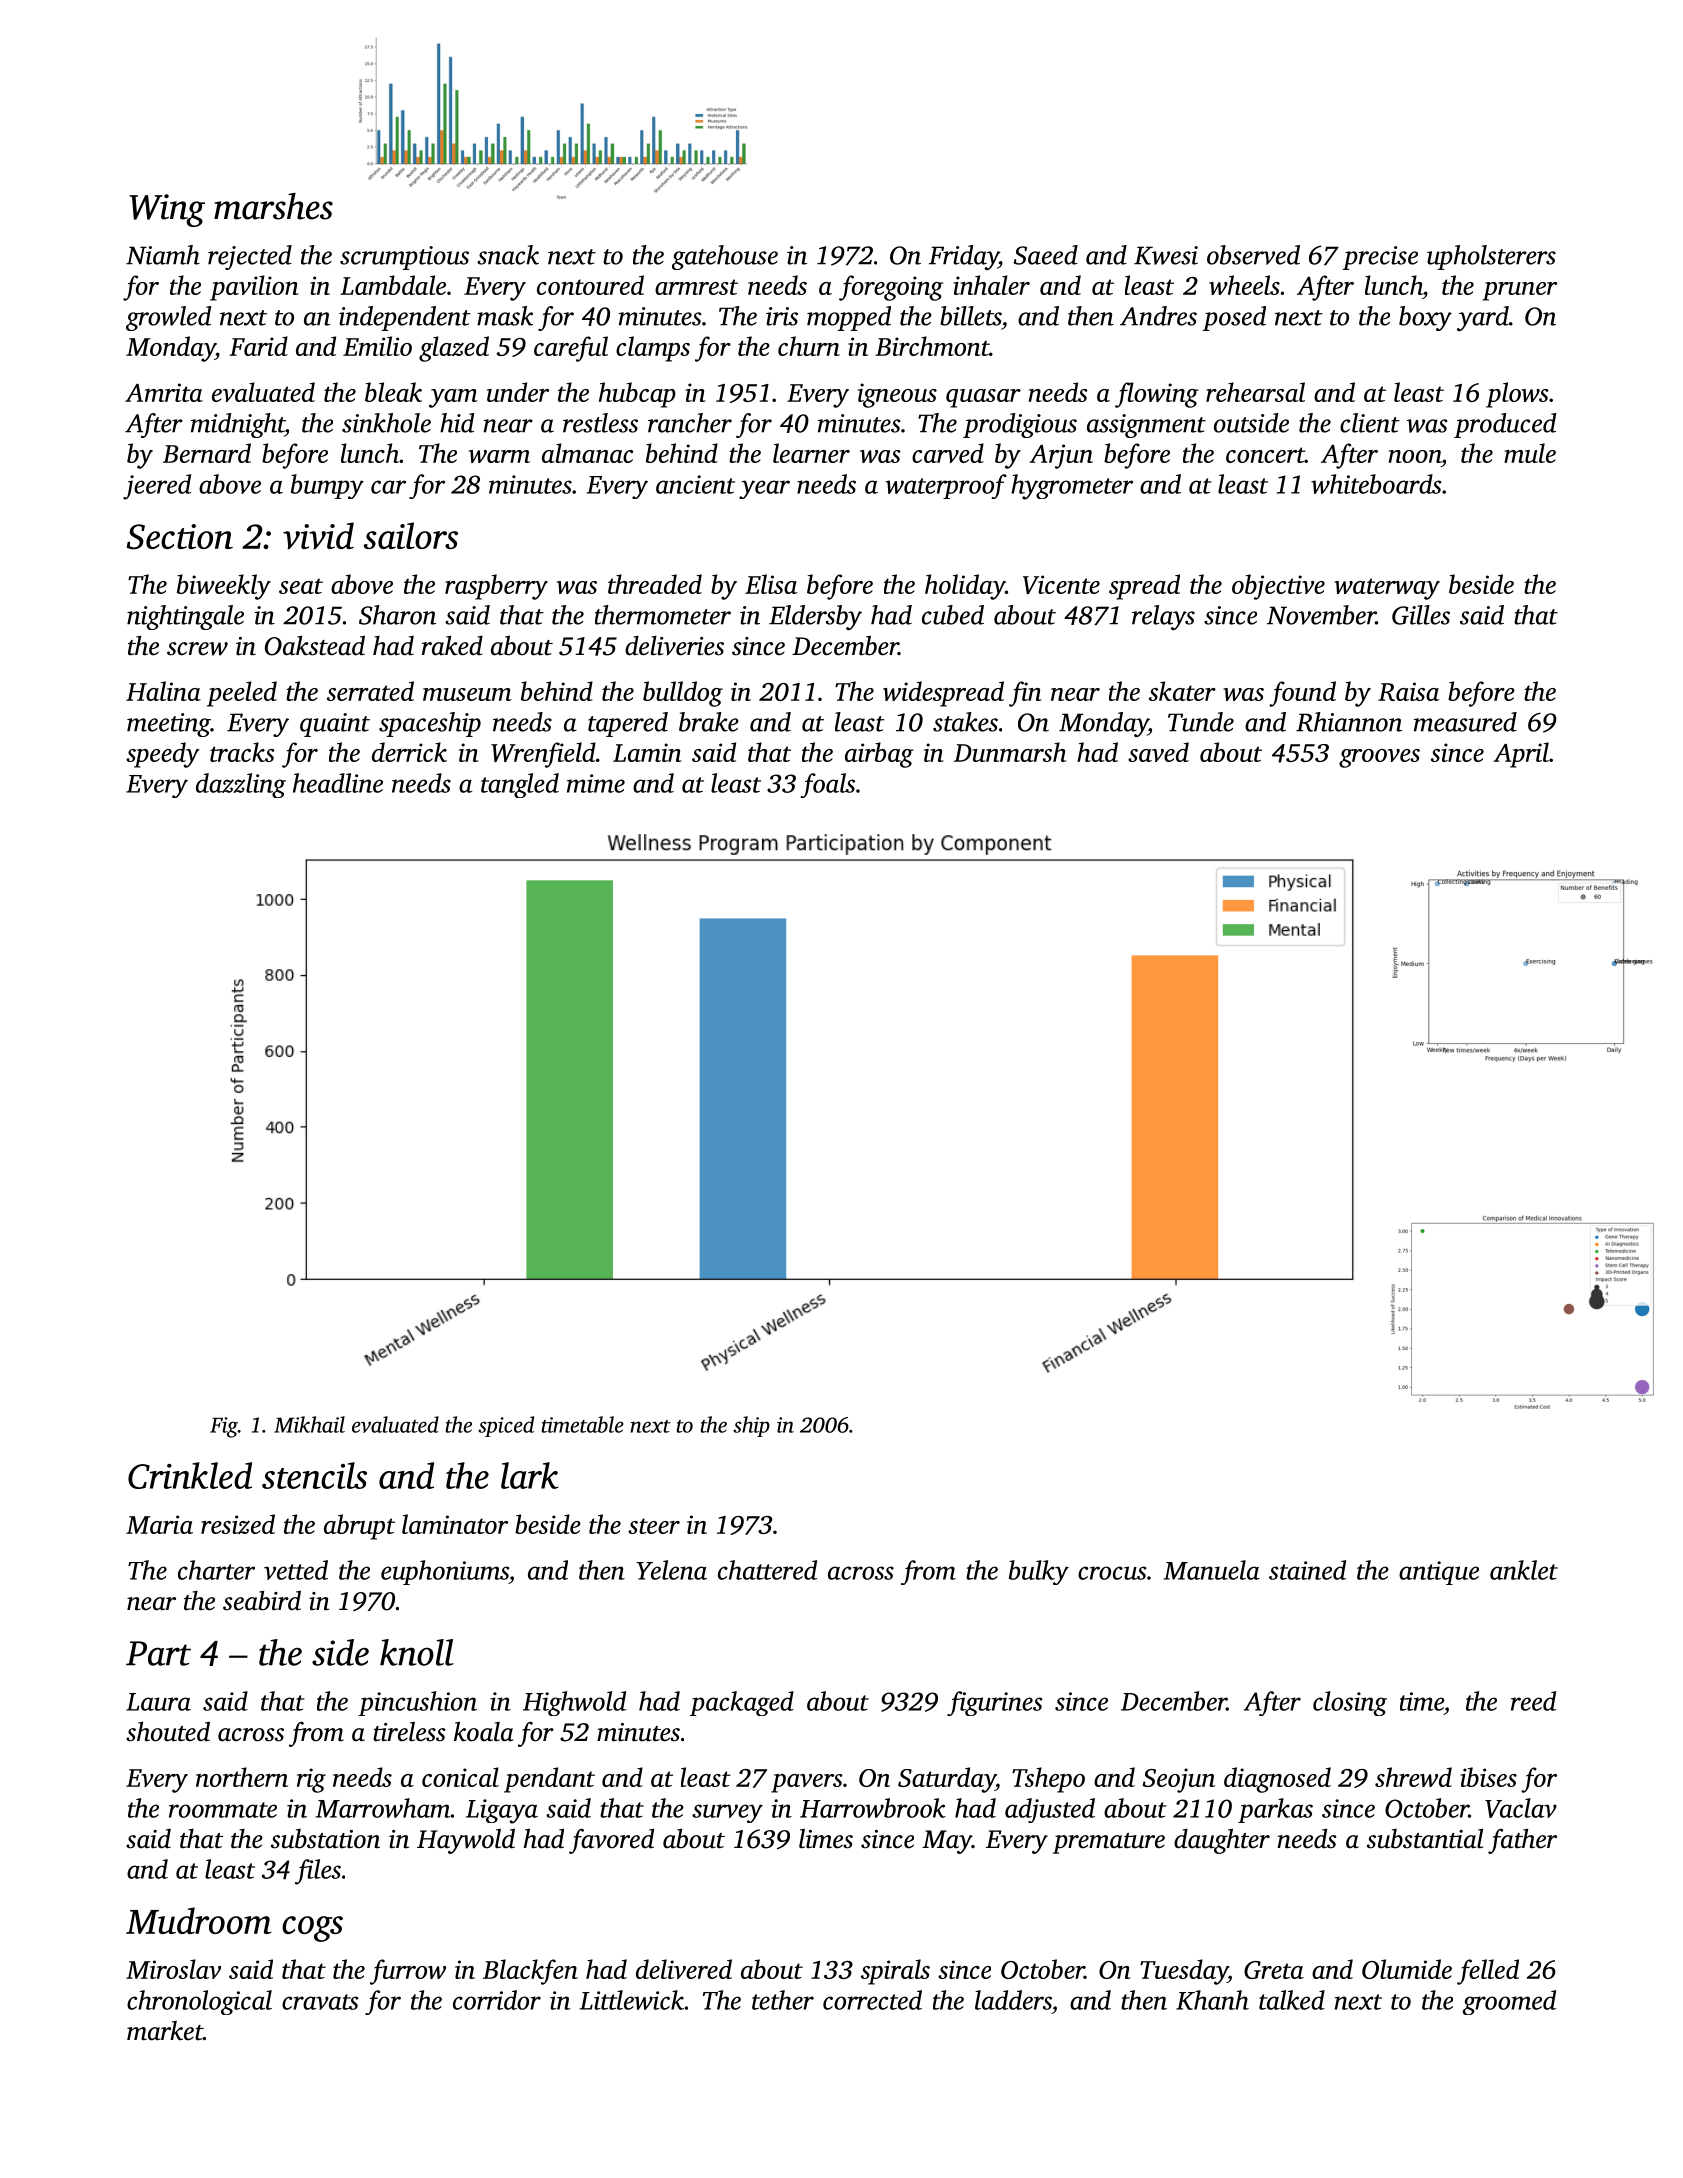 Image resolution: width=1683 pixels, height=2178 pixels. Describe the element at coordinates (815, 617) in the screenshot. I see `Eldersby` at that location.
